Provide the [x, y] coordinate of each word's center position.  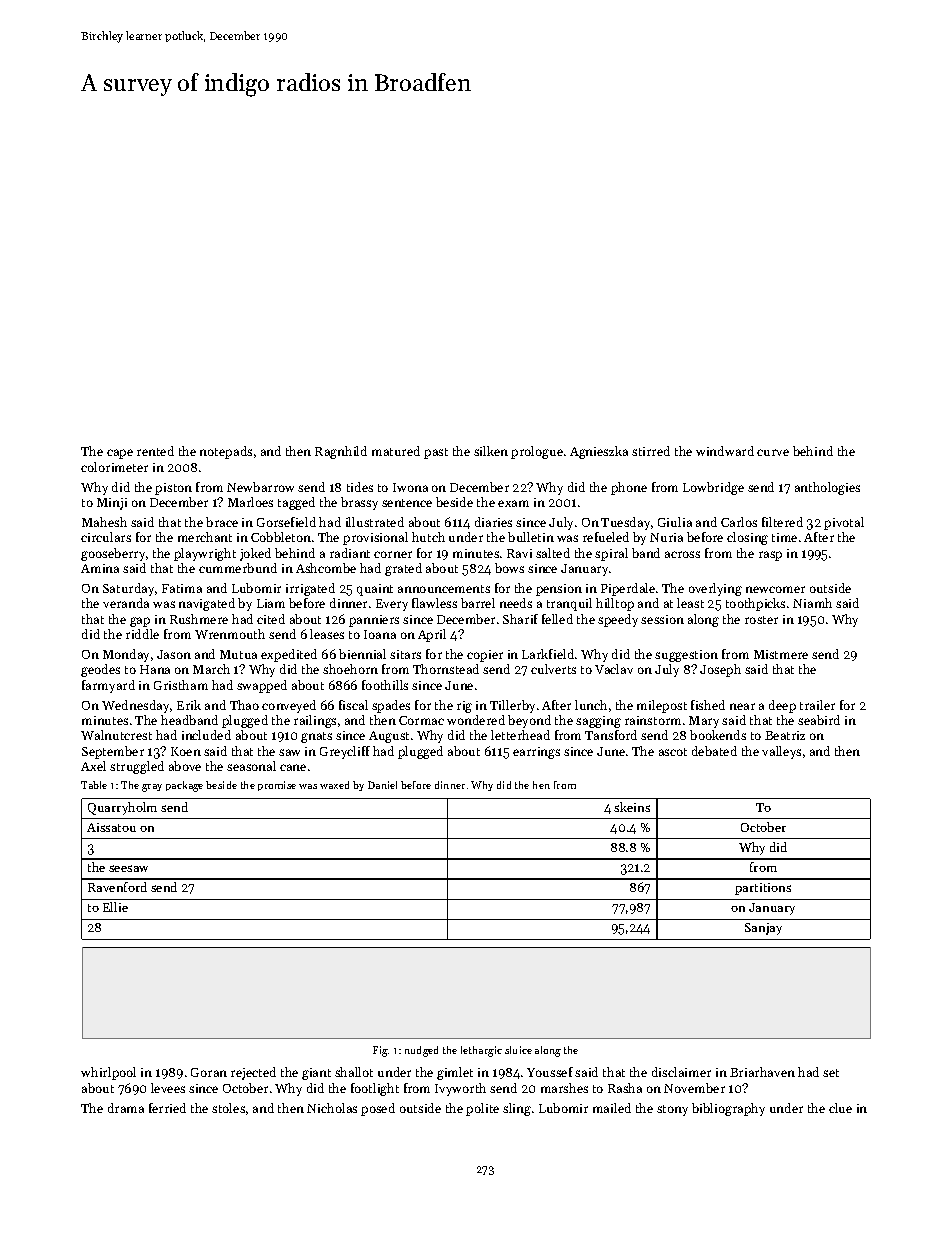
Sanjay [763, 929]
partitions [763, 889]
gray [152, 788]
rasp [770, 556]
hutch [428, 537]
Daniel [382, 785]
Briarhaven [762, 1072]
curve [773, 452]
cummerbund [238, 568]
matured [396, 451]
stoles [228, 1108]
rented [155, 451]
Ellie [115, 907]
